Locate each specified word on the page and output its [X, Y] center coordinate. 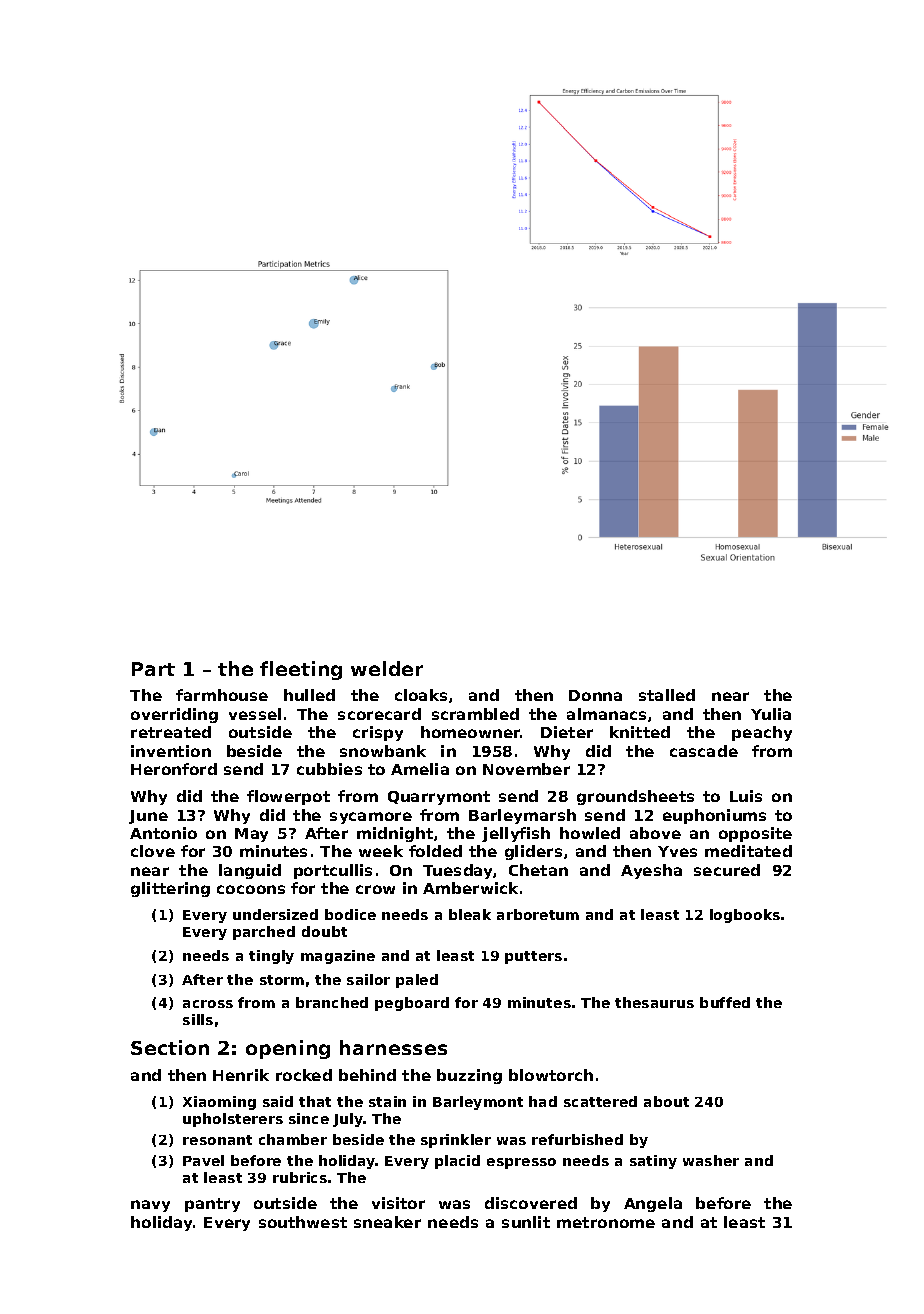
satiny [653, 1162]
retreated [171, 732]
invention [171, 751]
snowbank [383, 751]
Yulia [771, 714]
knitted [640, 732]
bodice [350, 914]
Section [170, 1047]
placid [457, 1162]
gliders [533, 852]
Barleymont [478, 1103]
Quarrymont [439, 798]
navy [150, 1206]
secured [727, 870]
